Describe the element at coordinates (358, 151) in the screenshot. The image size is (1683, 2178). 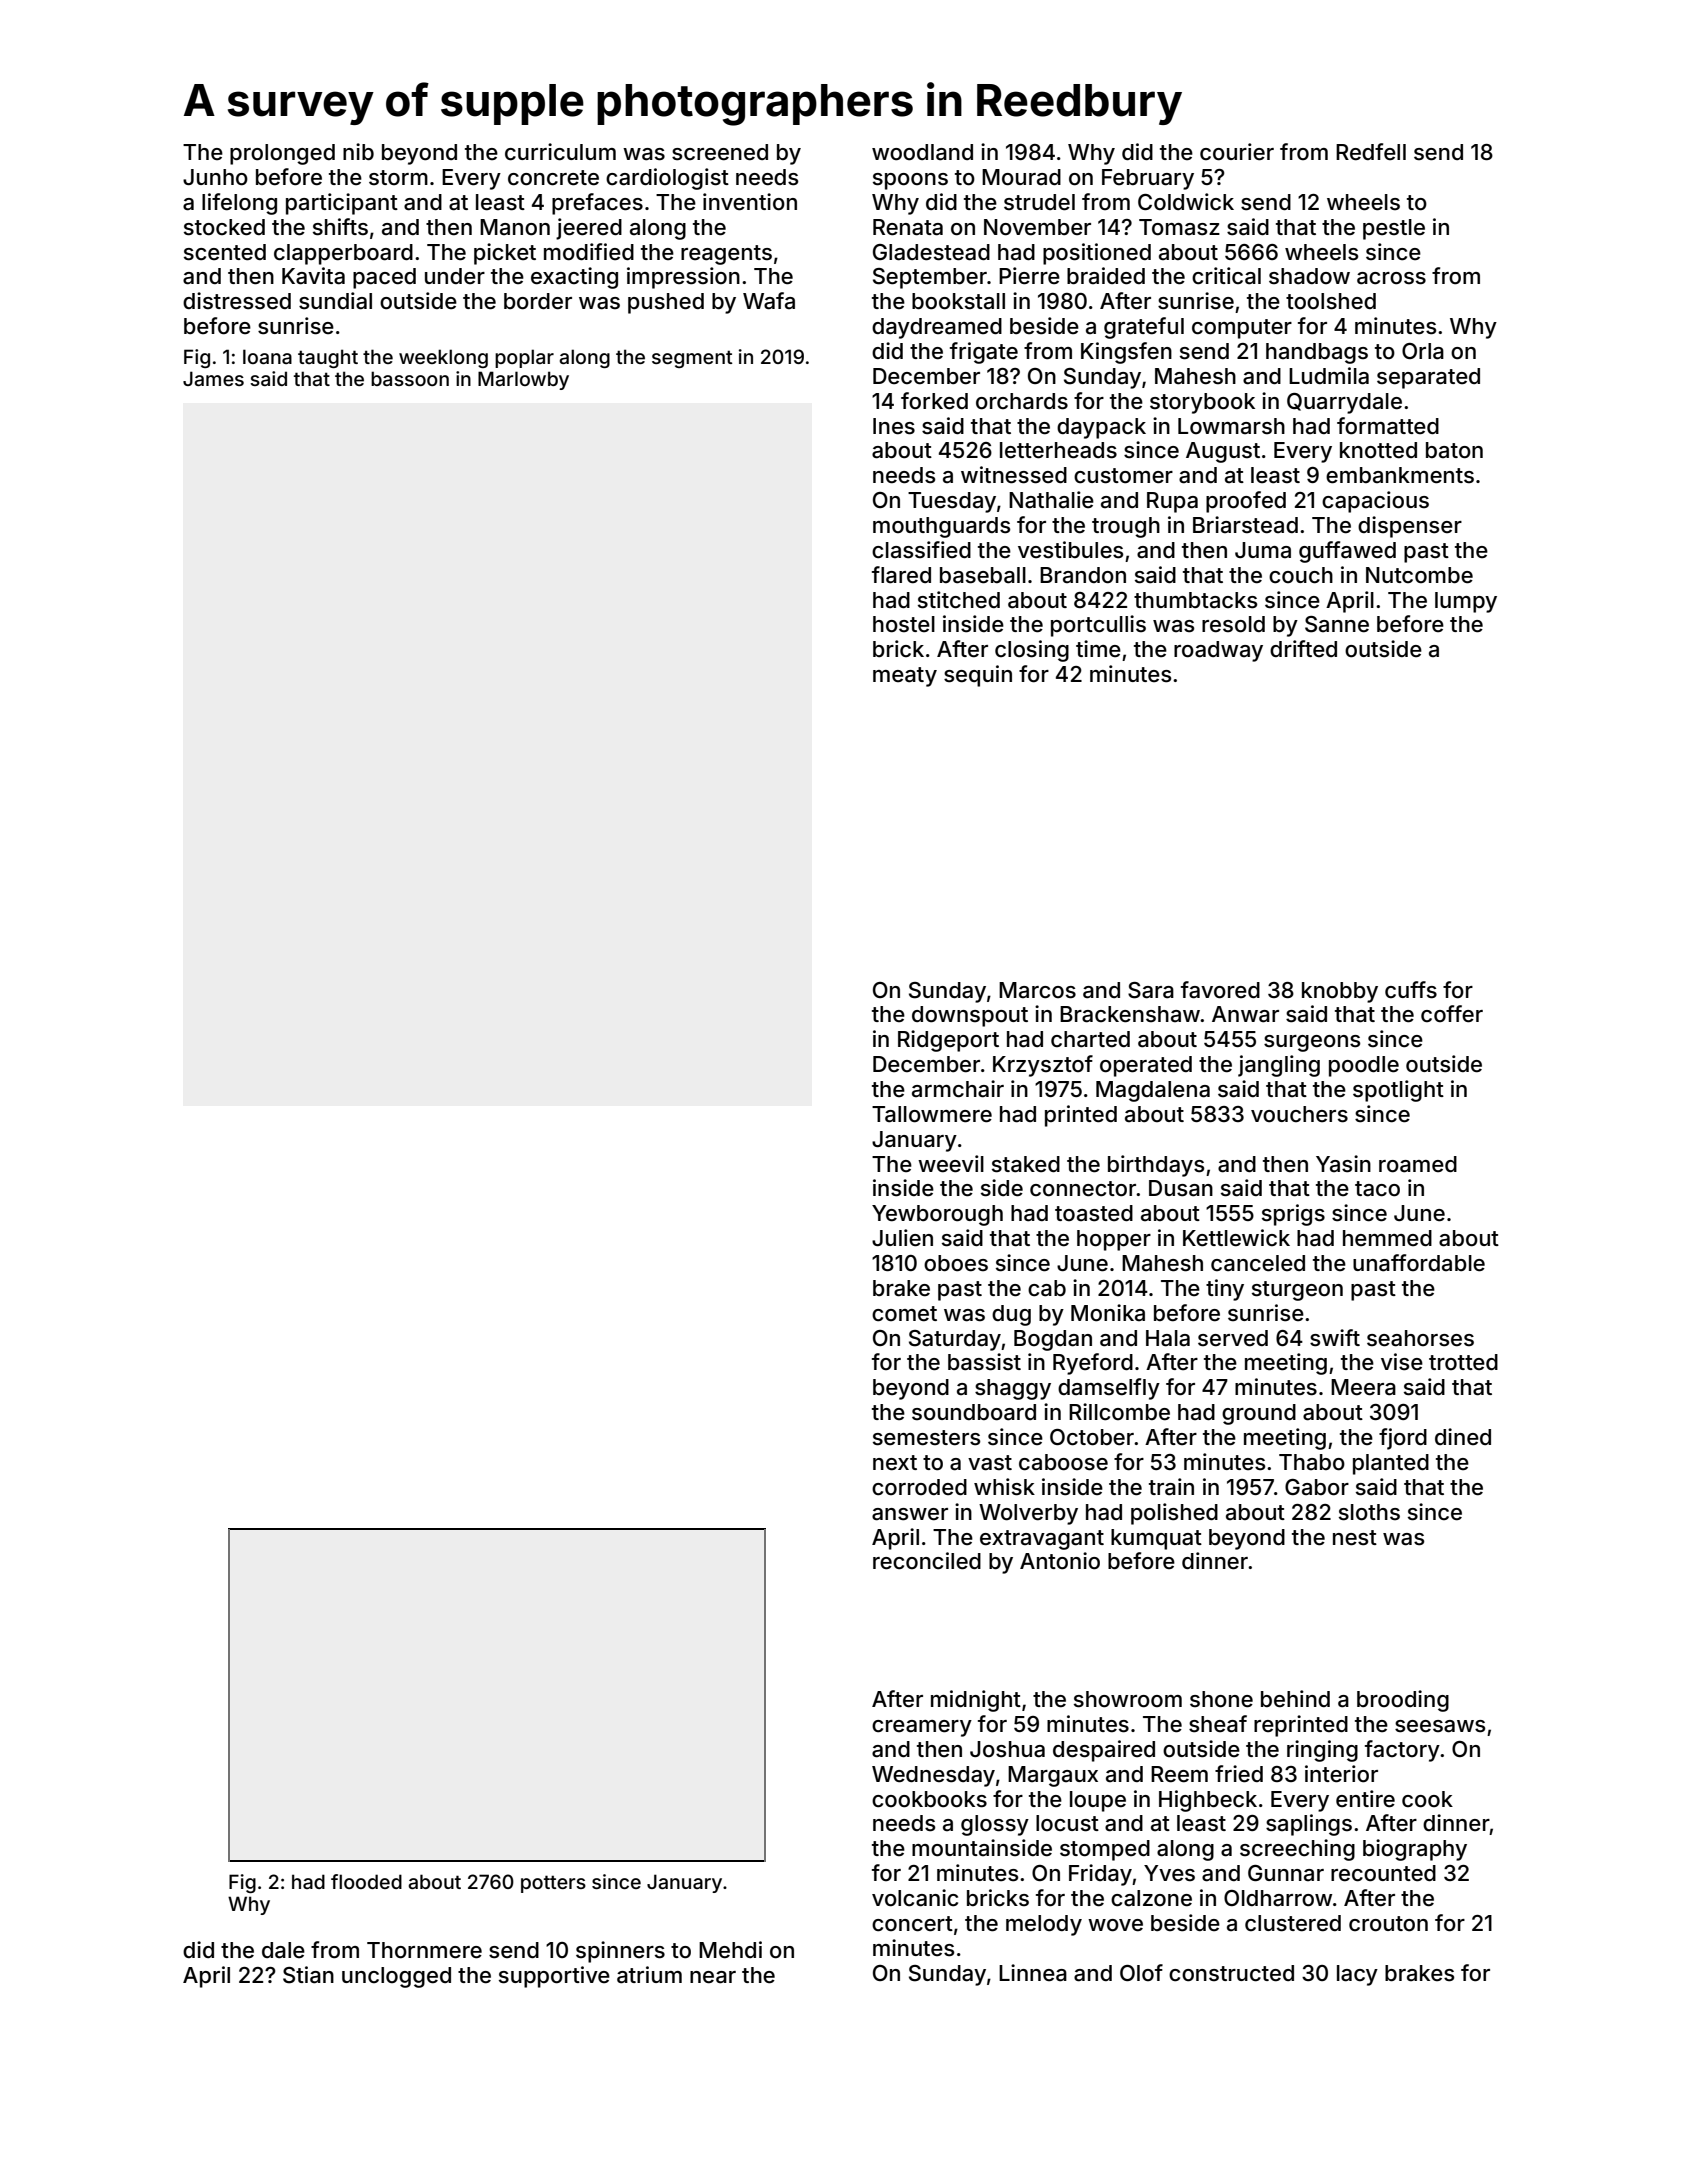
I see `nib` at that location.
